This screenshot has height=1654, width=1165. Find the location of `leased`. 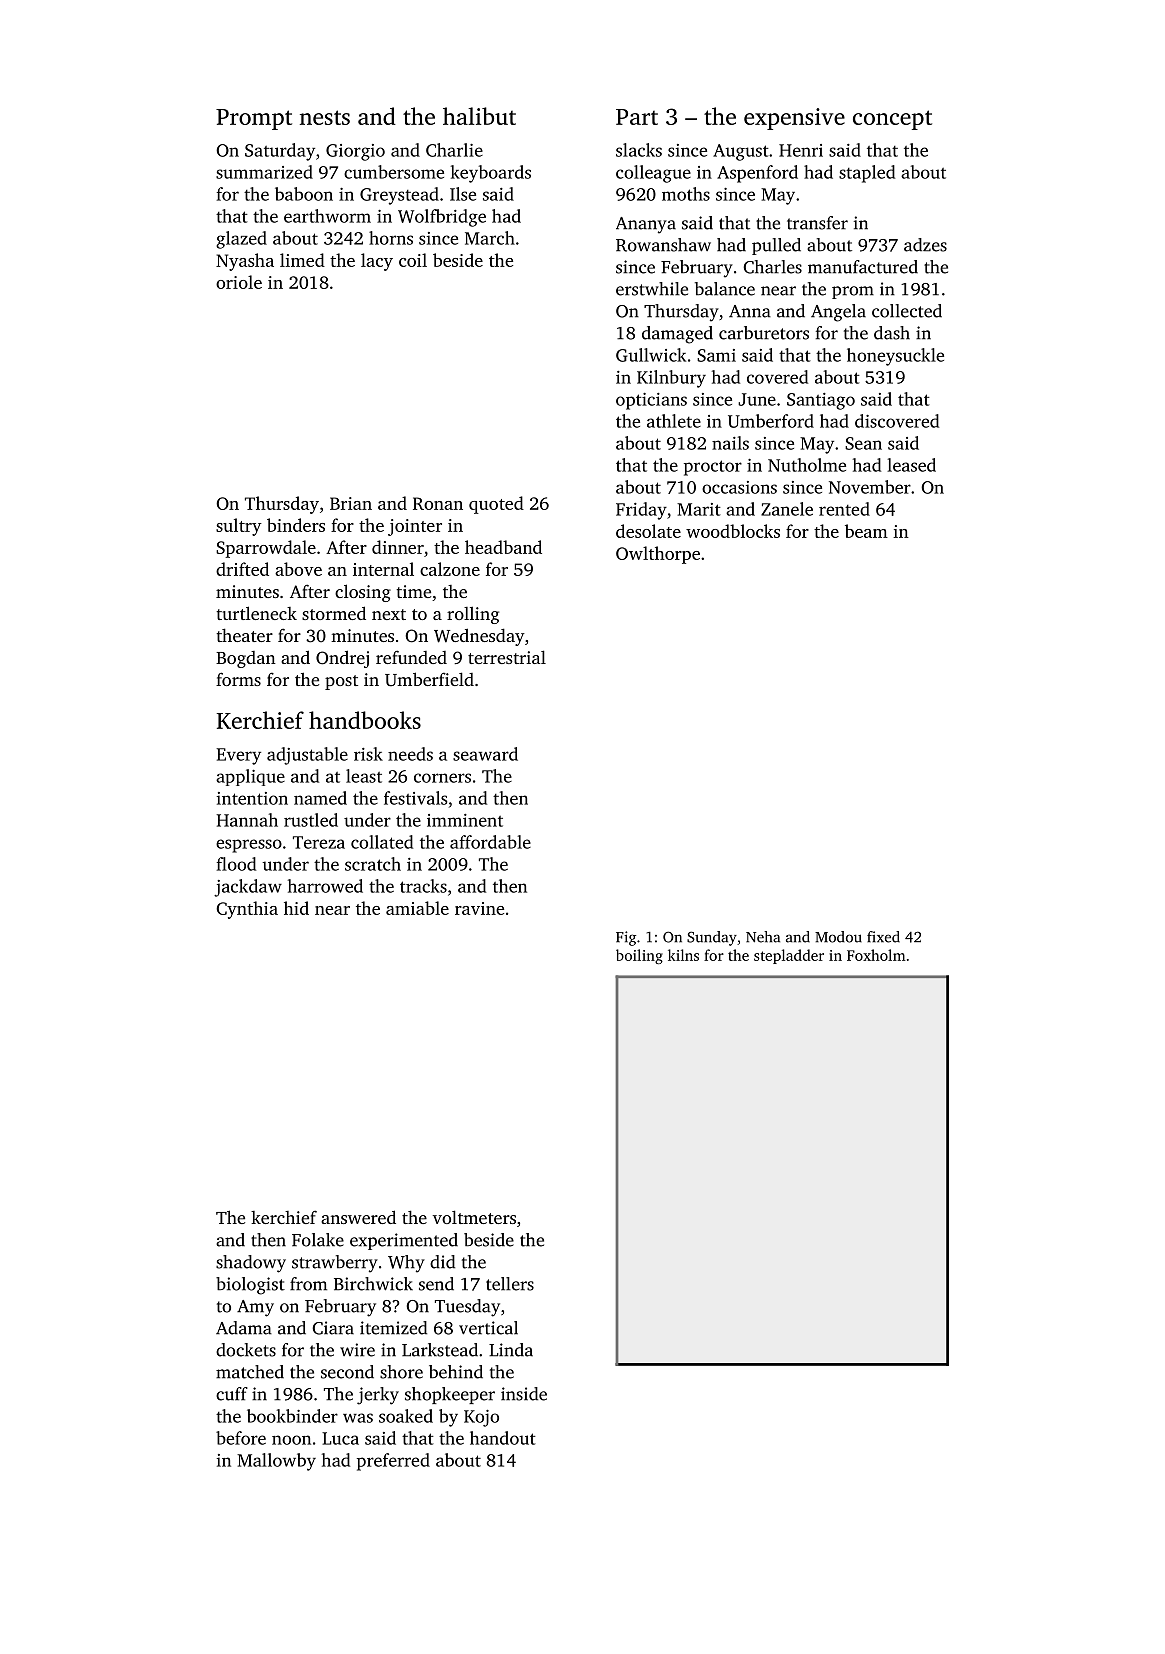

leased is located at coordinates (911, 465).
